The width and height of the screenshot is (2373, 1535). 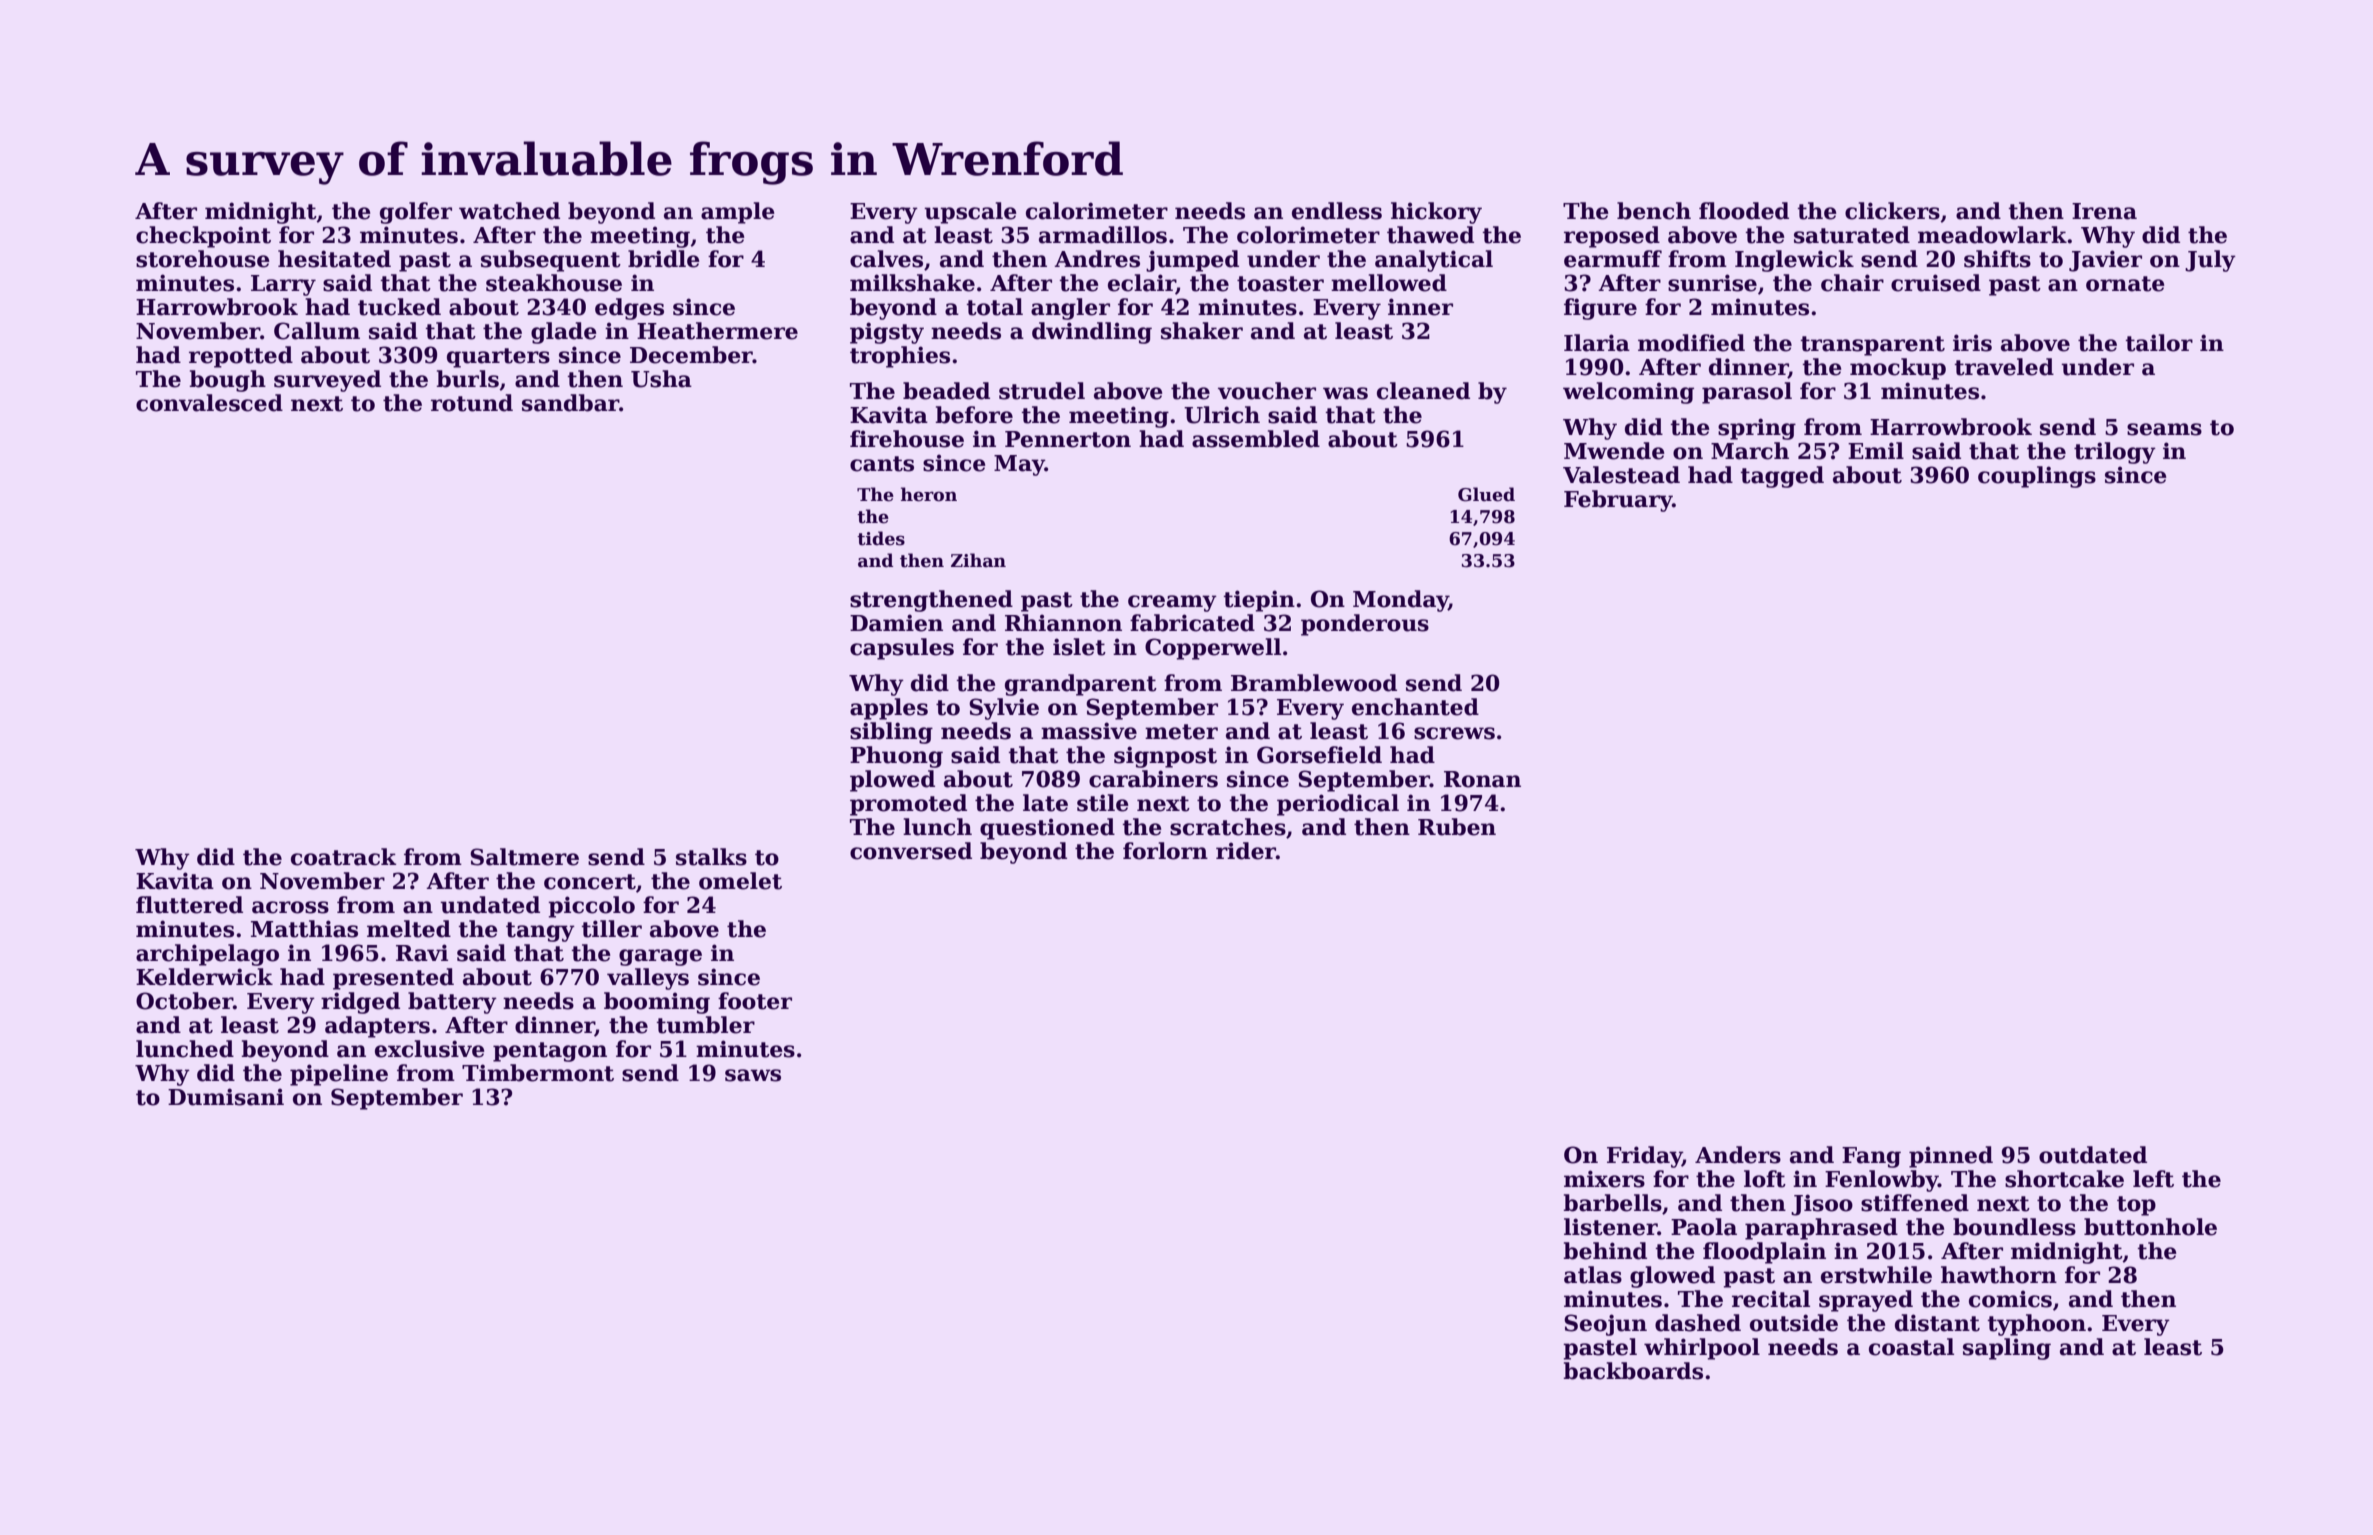 What do you see at coordinates (203, 237) in the screenshot?
I see `checkpoint` at bounding box center [203, 237].
